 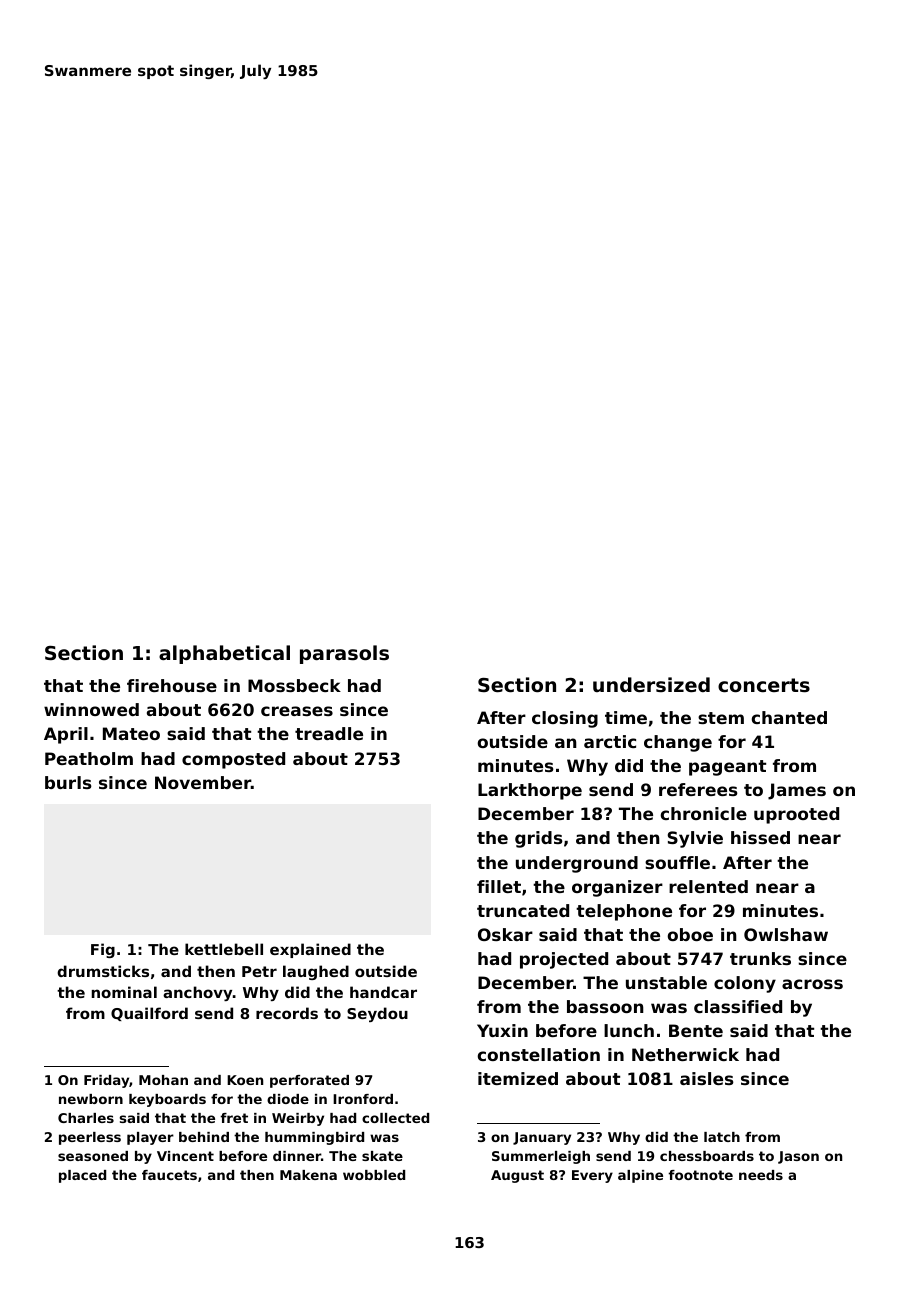 I want to click on oboe, so click(x=690, y=934).
